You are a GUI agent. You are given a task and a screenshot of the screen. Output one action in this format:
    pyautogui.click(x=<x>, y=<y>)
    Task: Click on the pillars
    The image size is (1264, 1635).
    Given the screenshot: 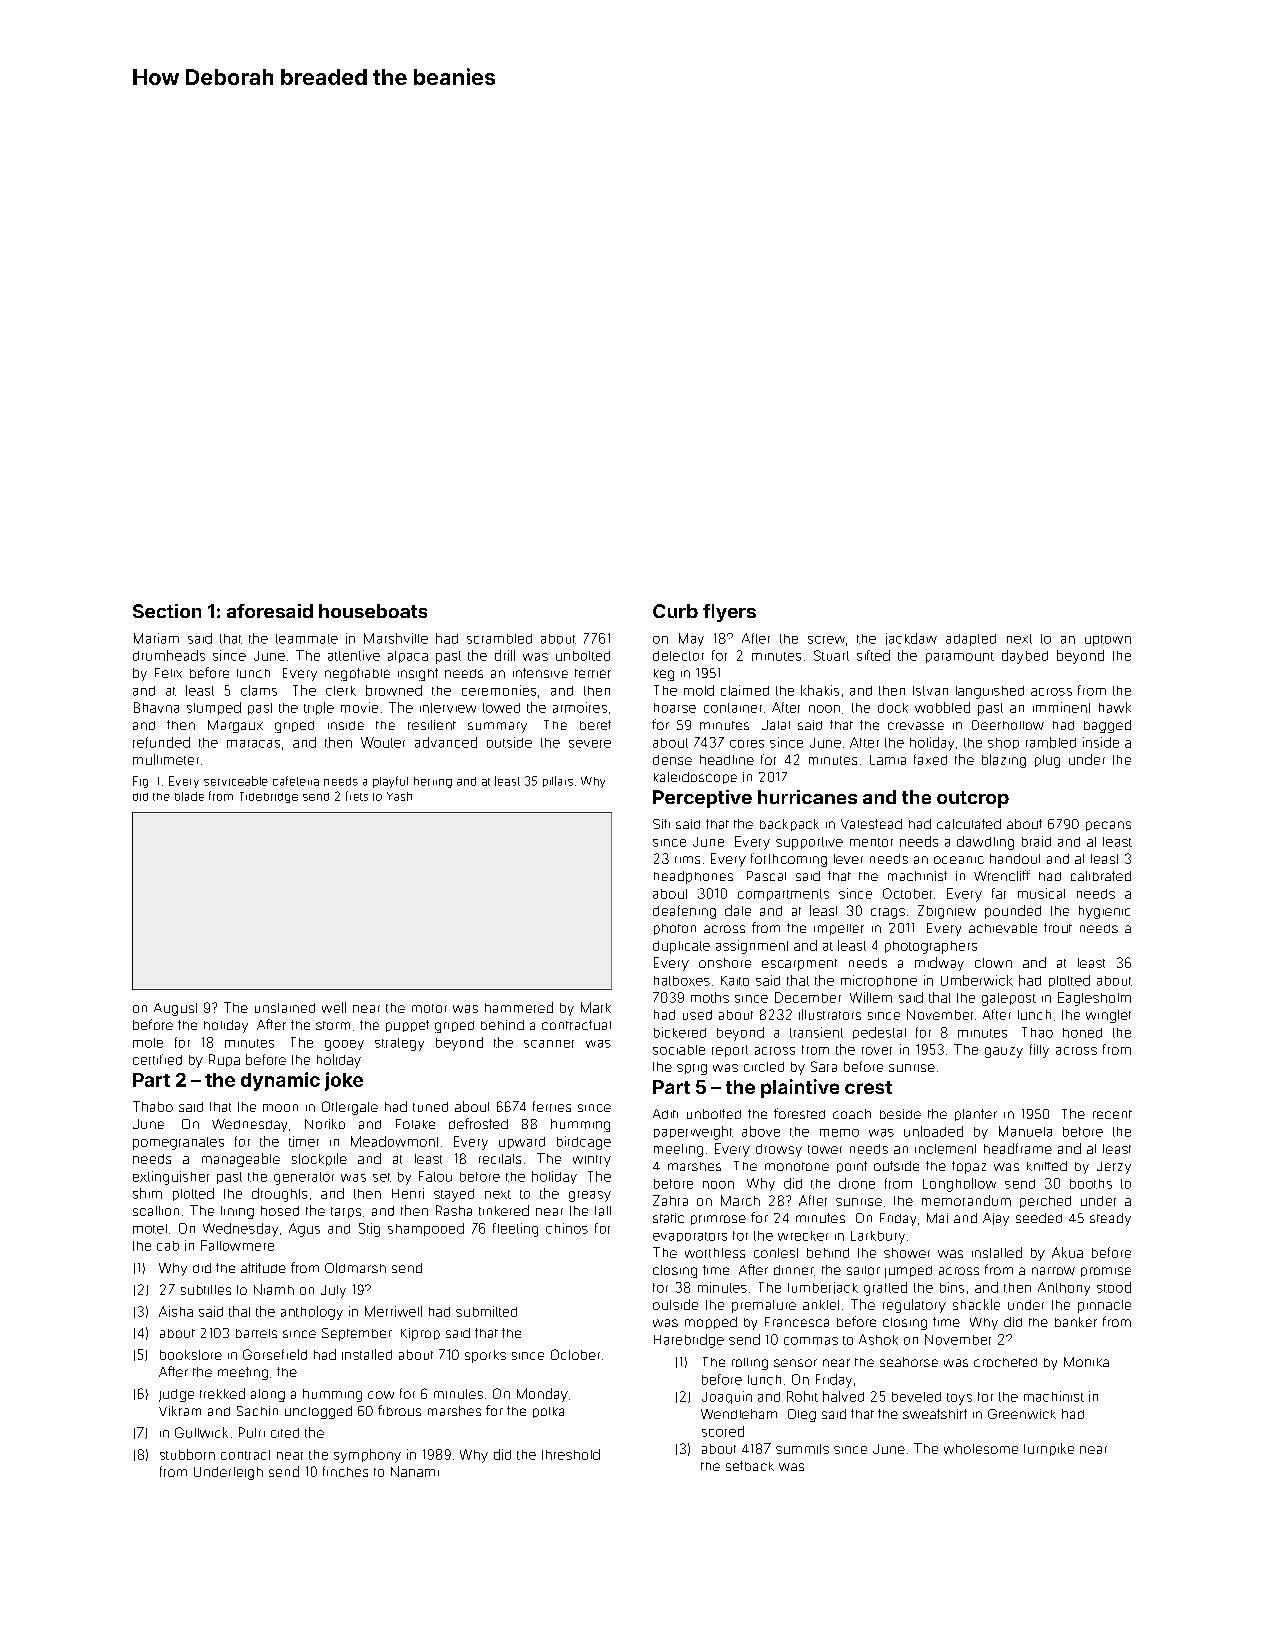 What is the action you would take?
    pyautogui.click(x=558, y=781)
